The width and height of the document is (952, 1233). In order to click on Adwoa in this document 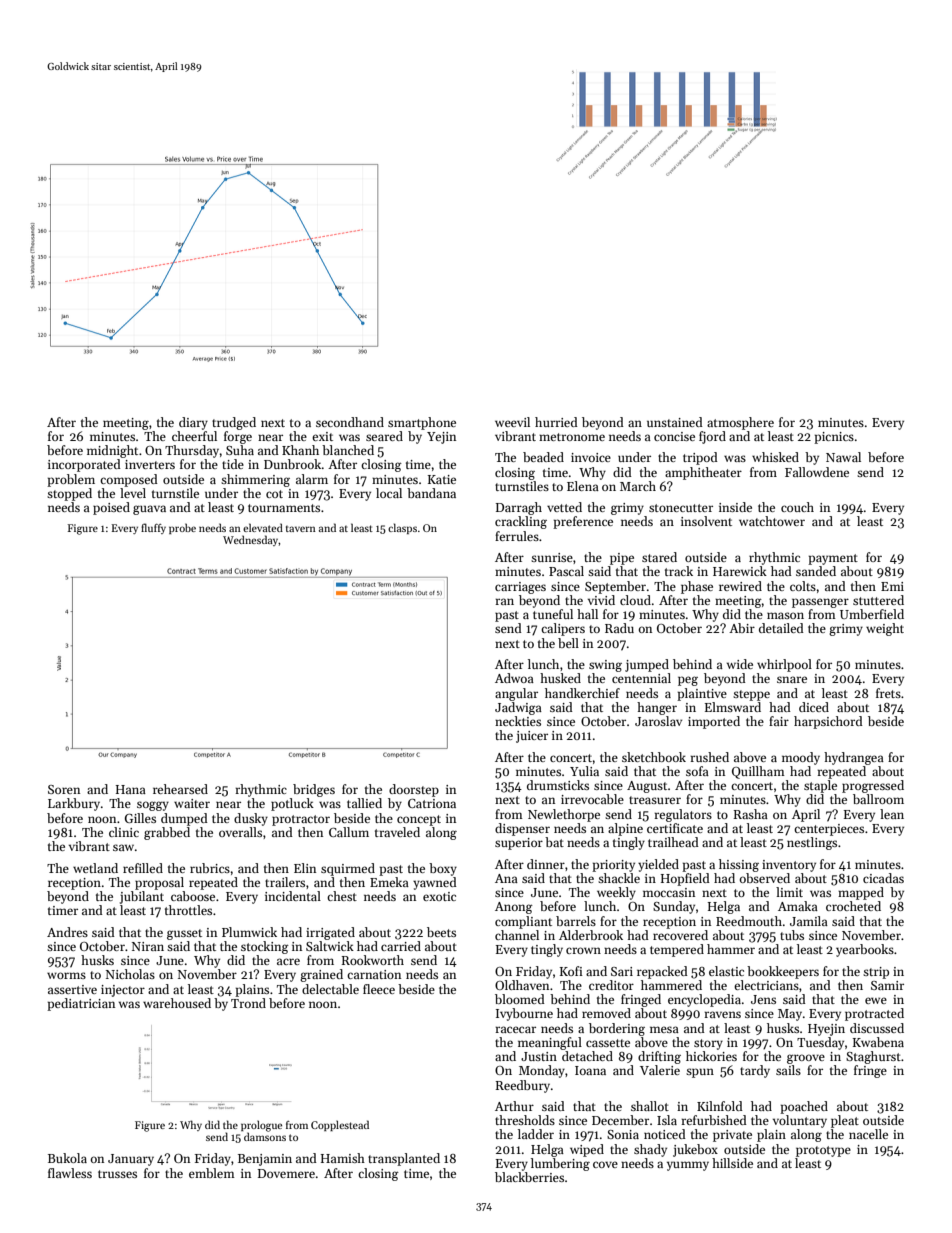, I will do `click(514, 678)`.
